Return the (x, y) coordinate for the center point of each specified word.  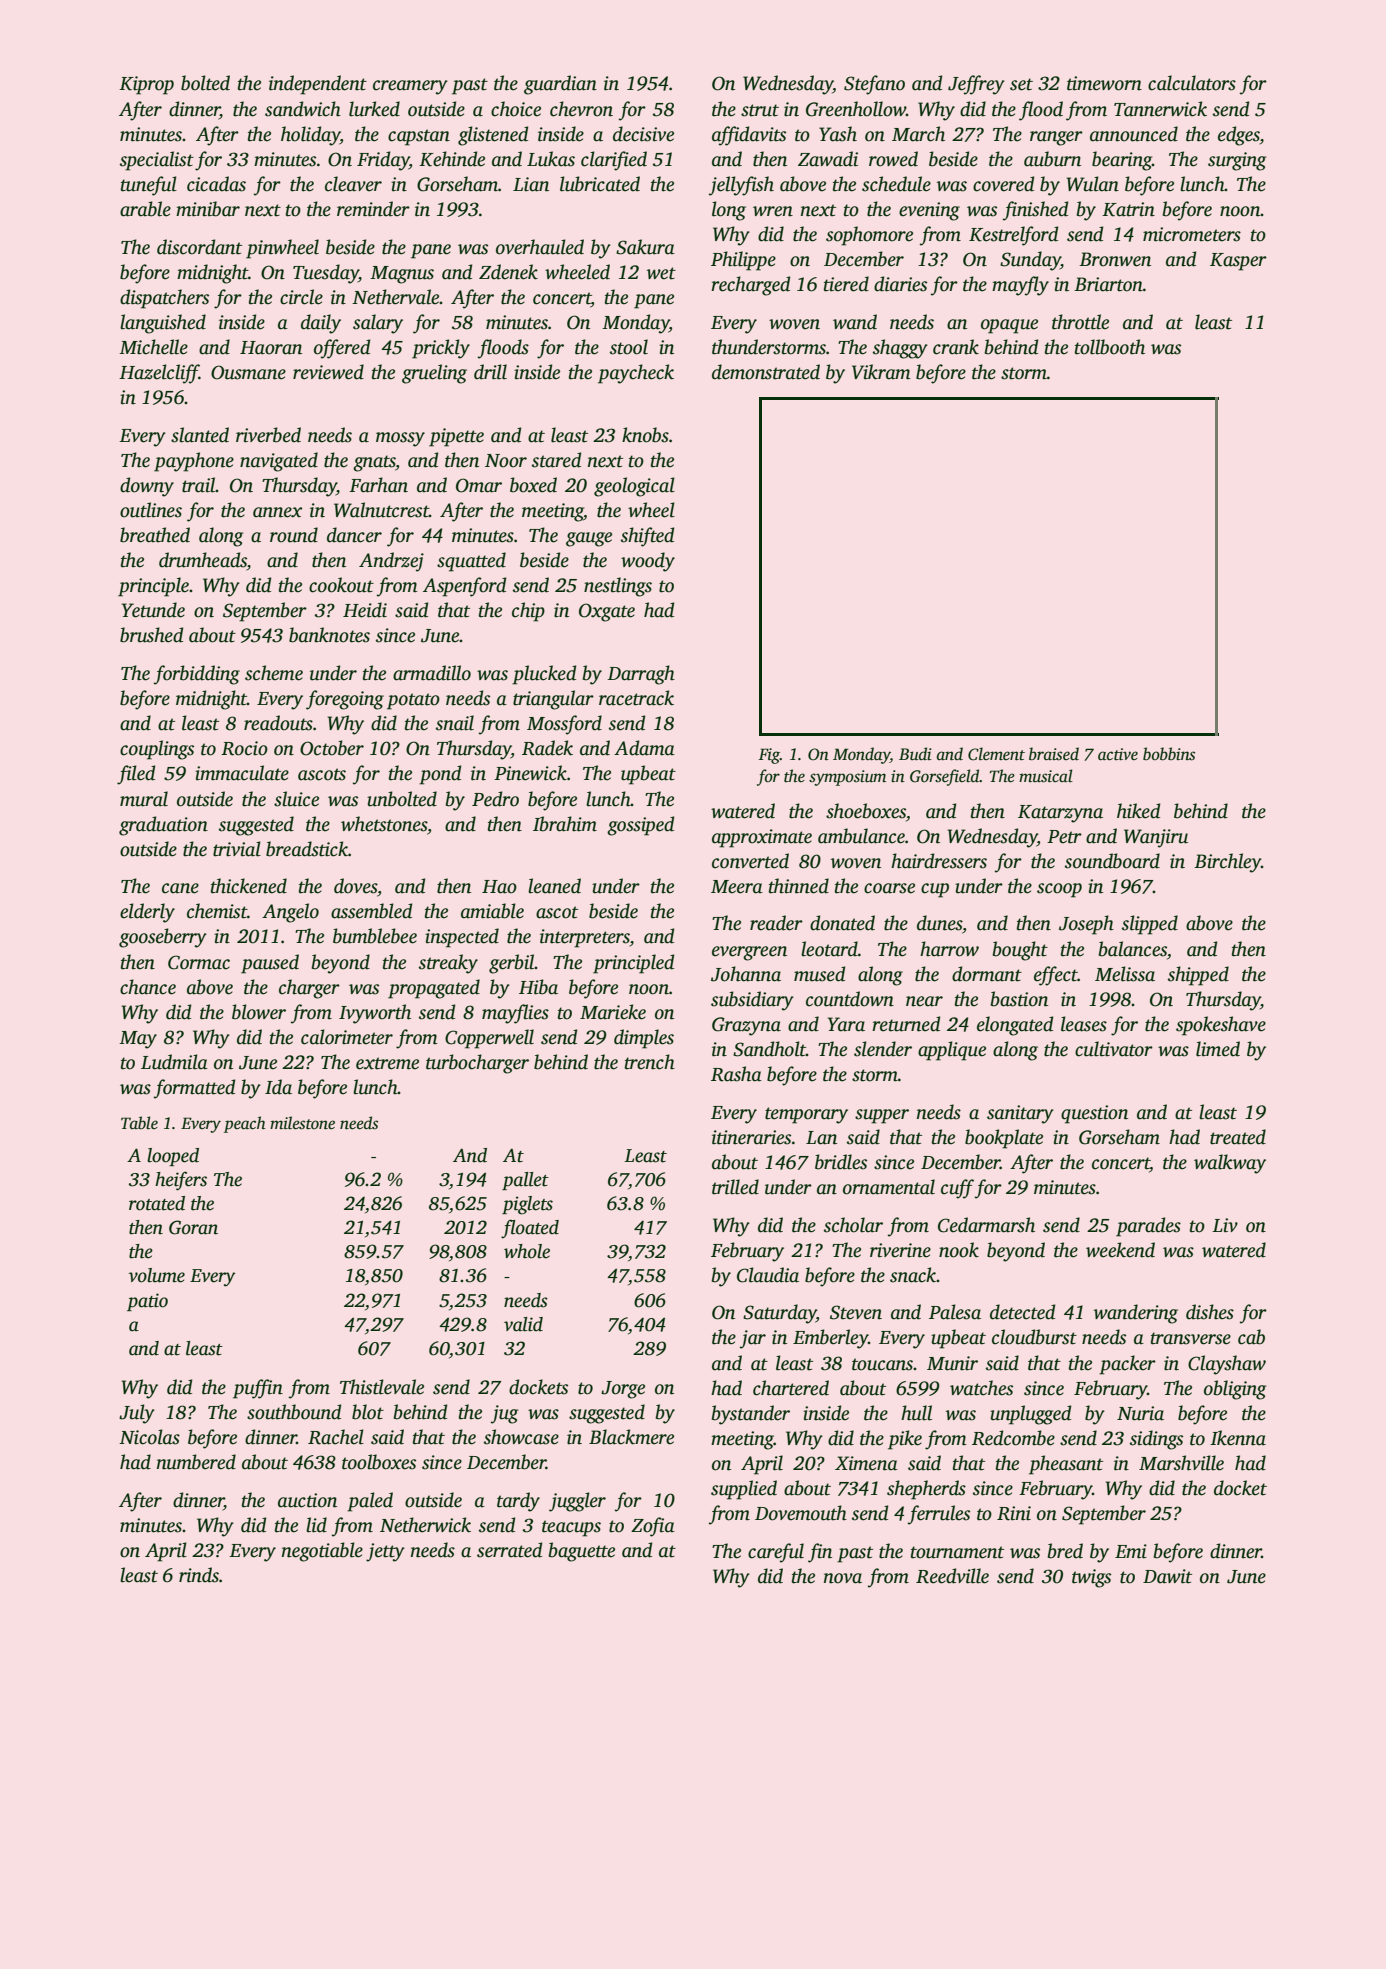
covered (1003, 184)
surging (1237, 161)
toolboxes (379, 1462)
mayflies (515, 1014)
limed (1218, 1049)
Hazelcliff (159, 374)
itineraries (751, 1137)
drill (490, 372)
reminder (373, 209)
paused (270, 964)
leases (1084, 1024)
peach (245, 1124)
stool (629, 347)
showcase (521, 1437)
